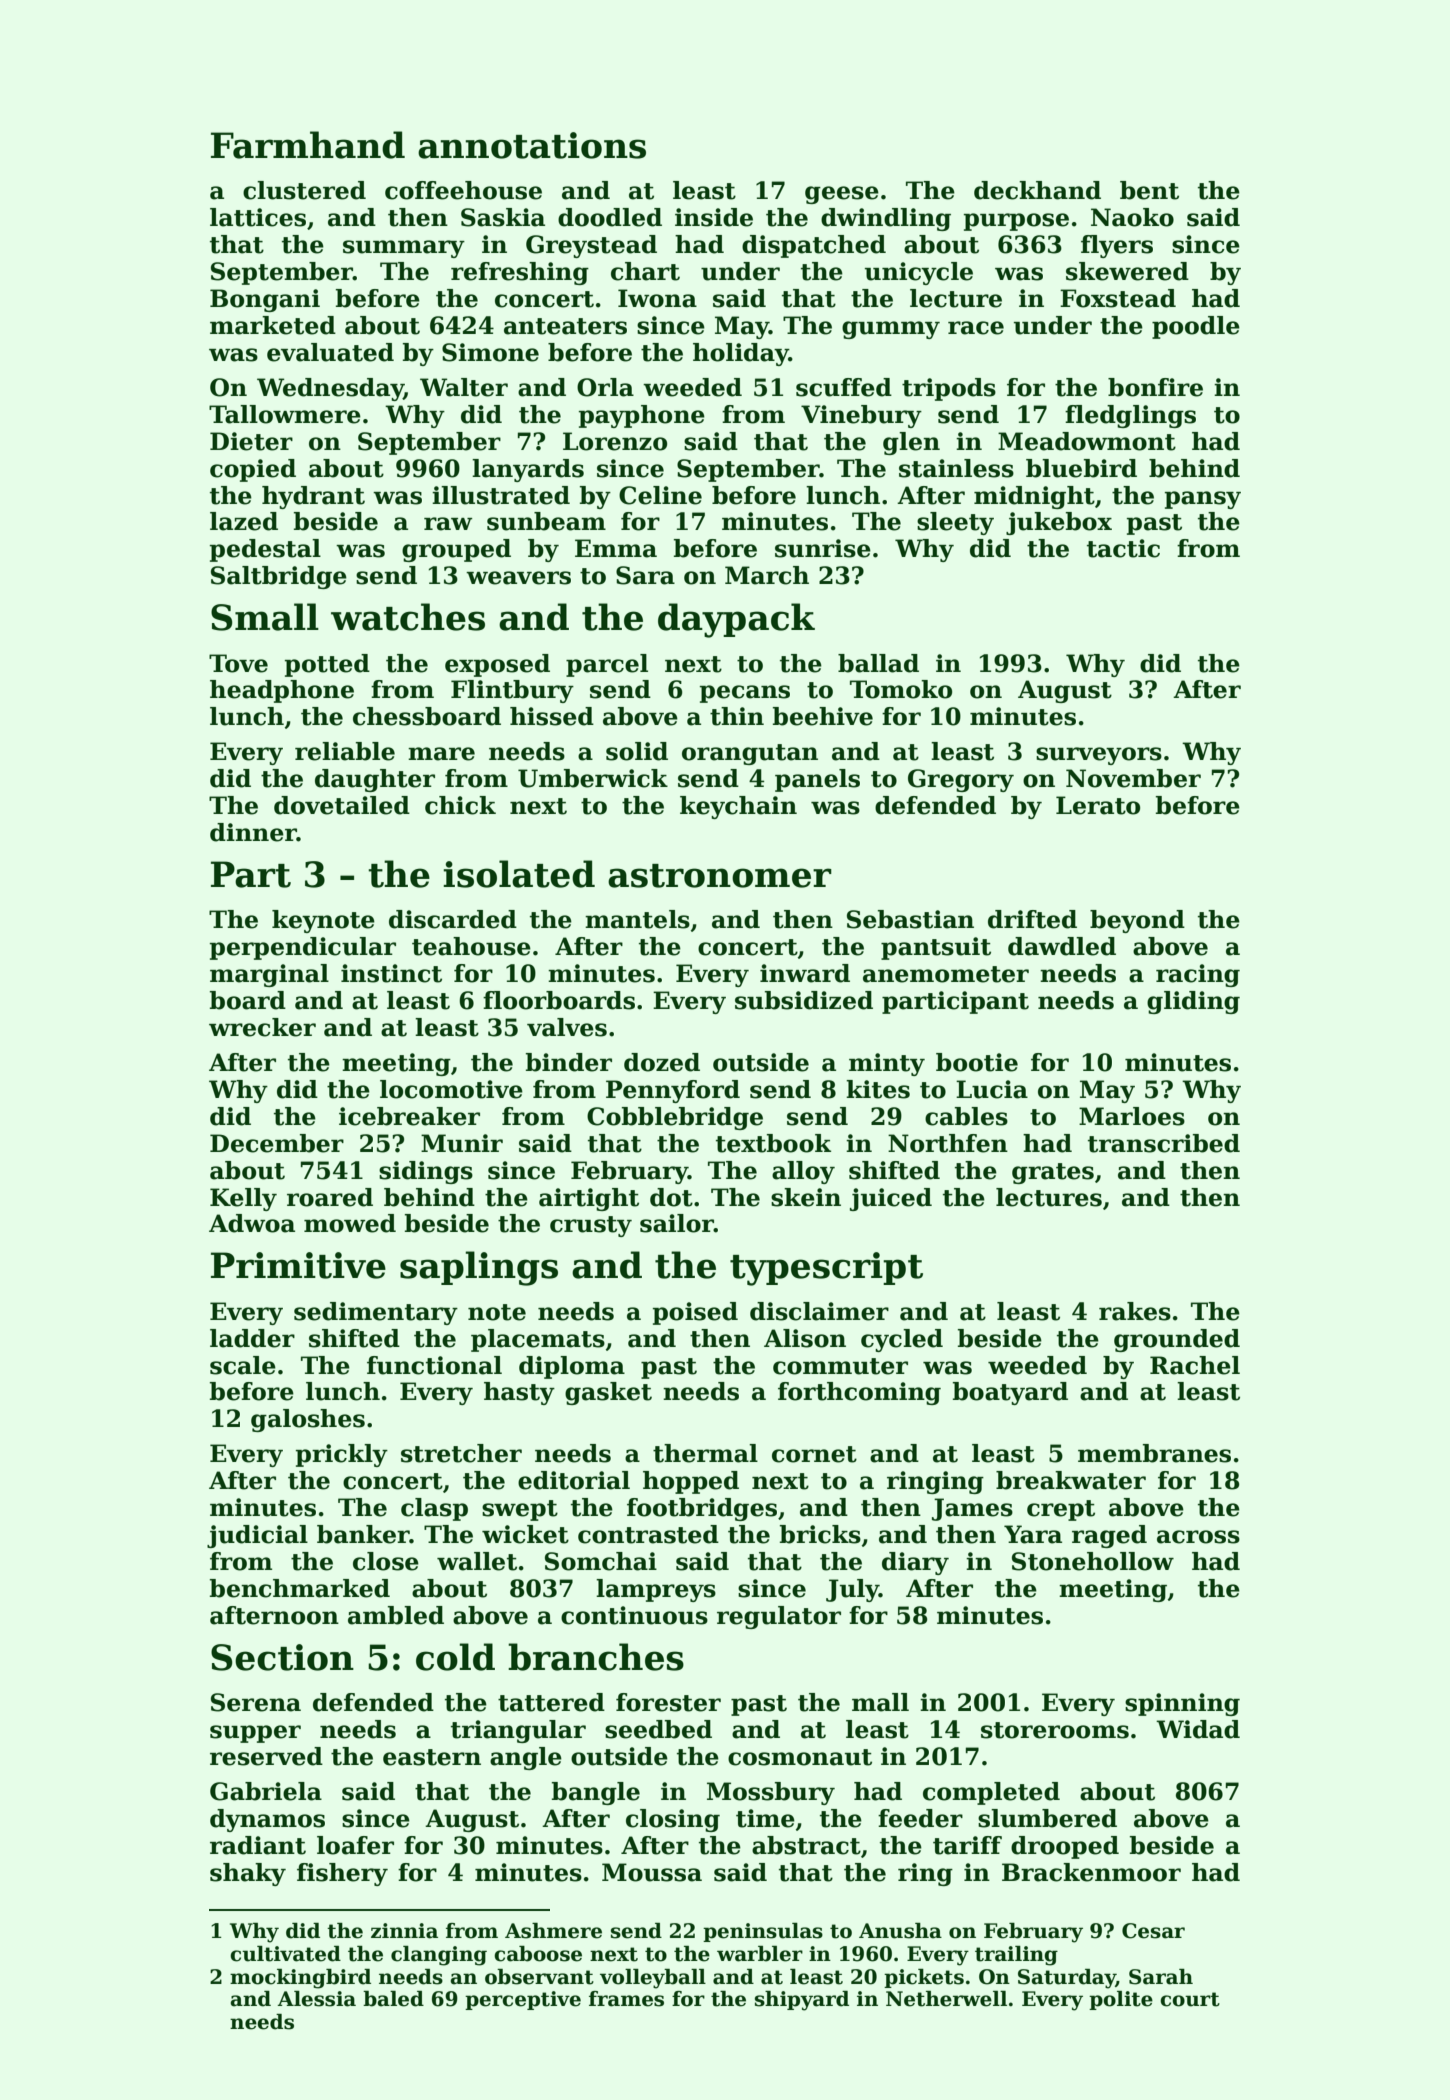 The image size is (1450, 2100). I want to click on dawdled, so click(1062, 946).
